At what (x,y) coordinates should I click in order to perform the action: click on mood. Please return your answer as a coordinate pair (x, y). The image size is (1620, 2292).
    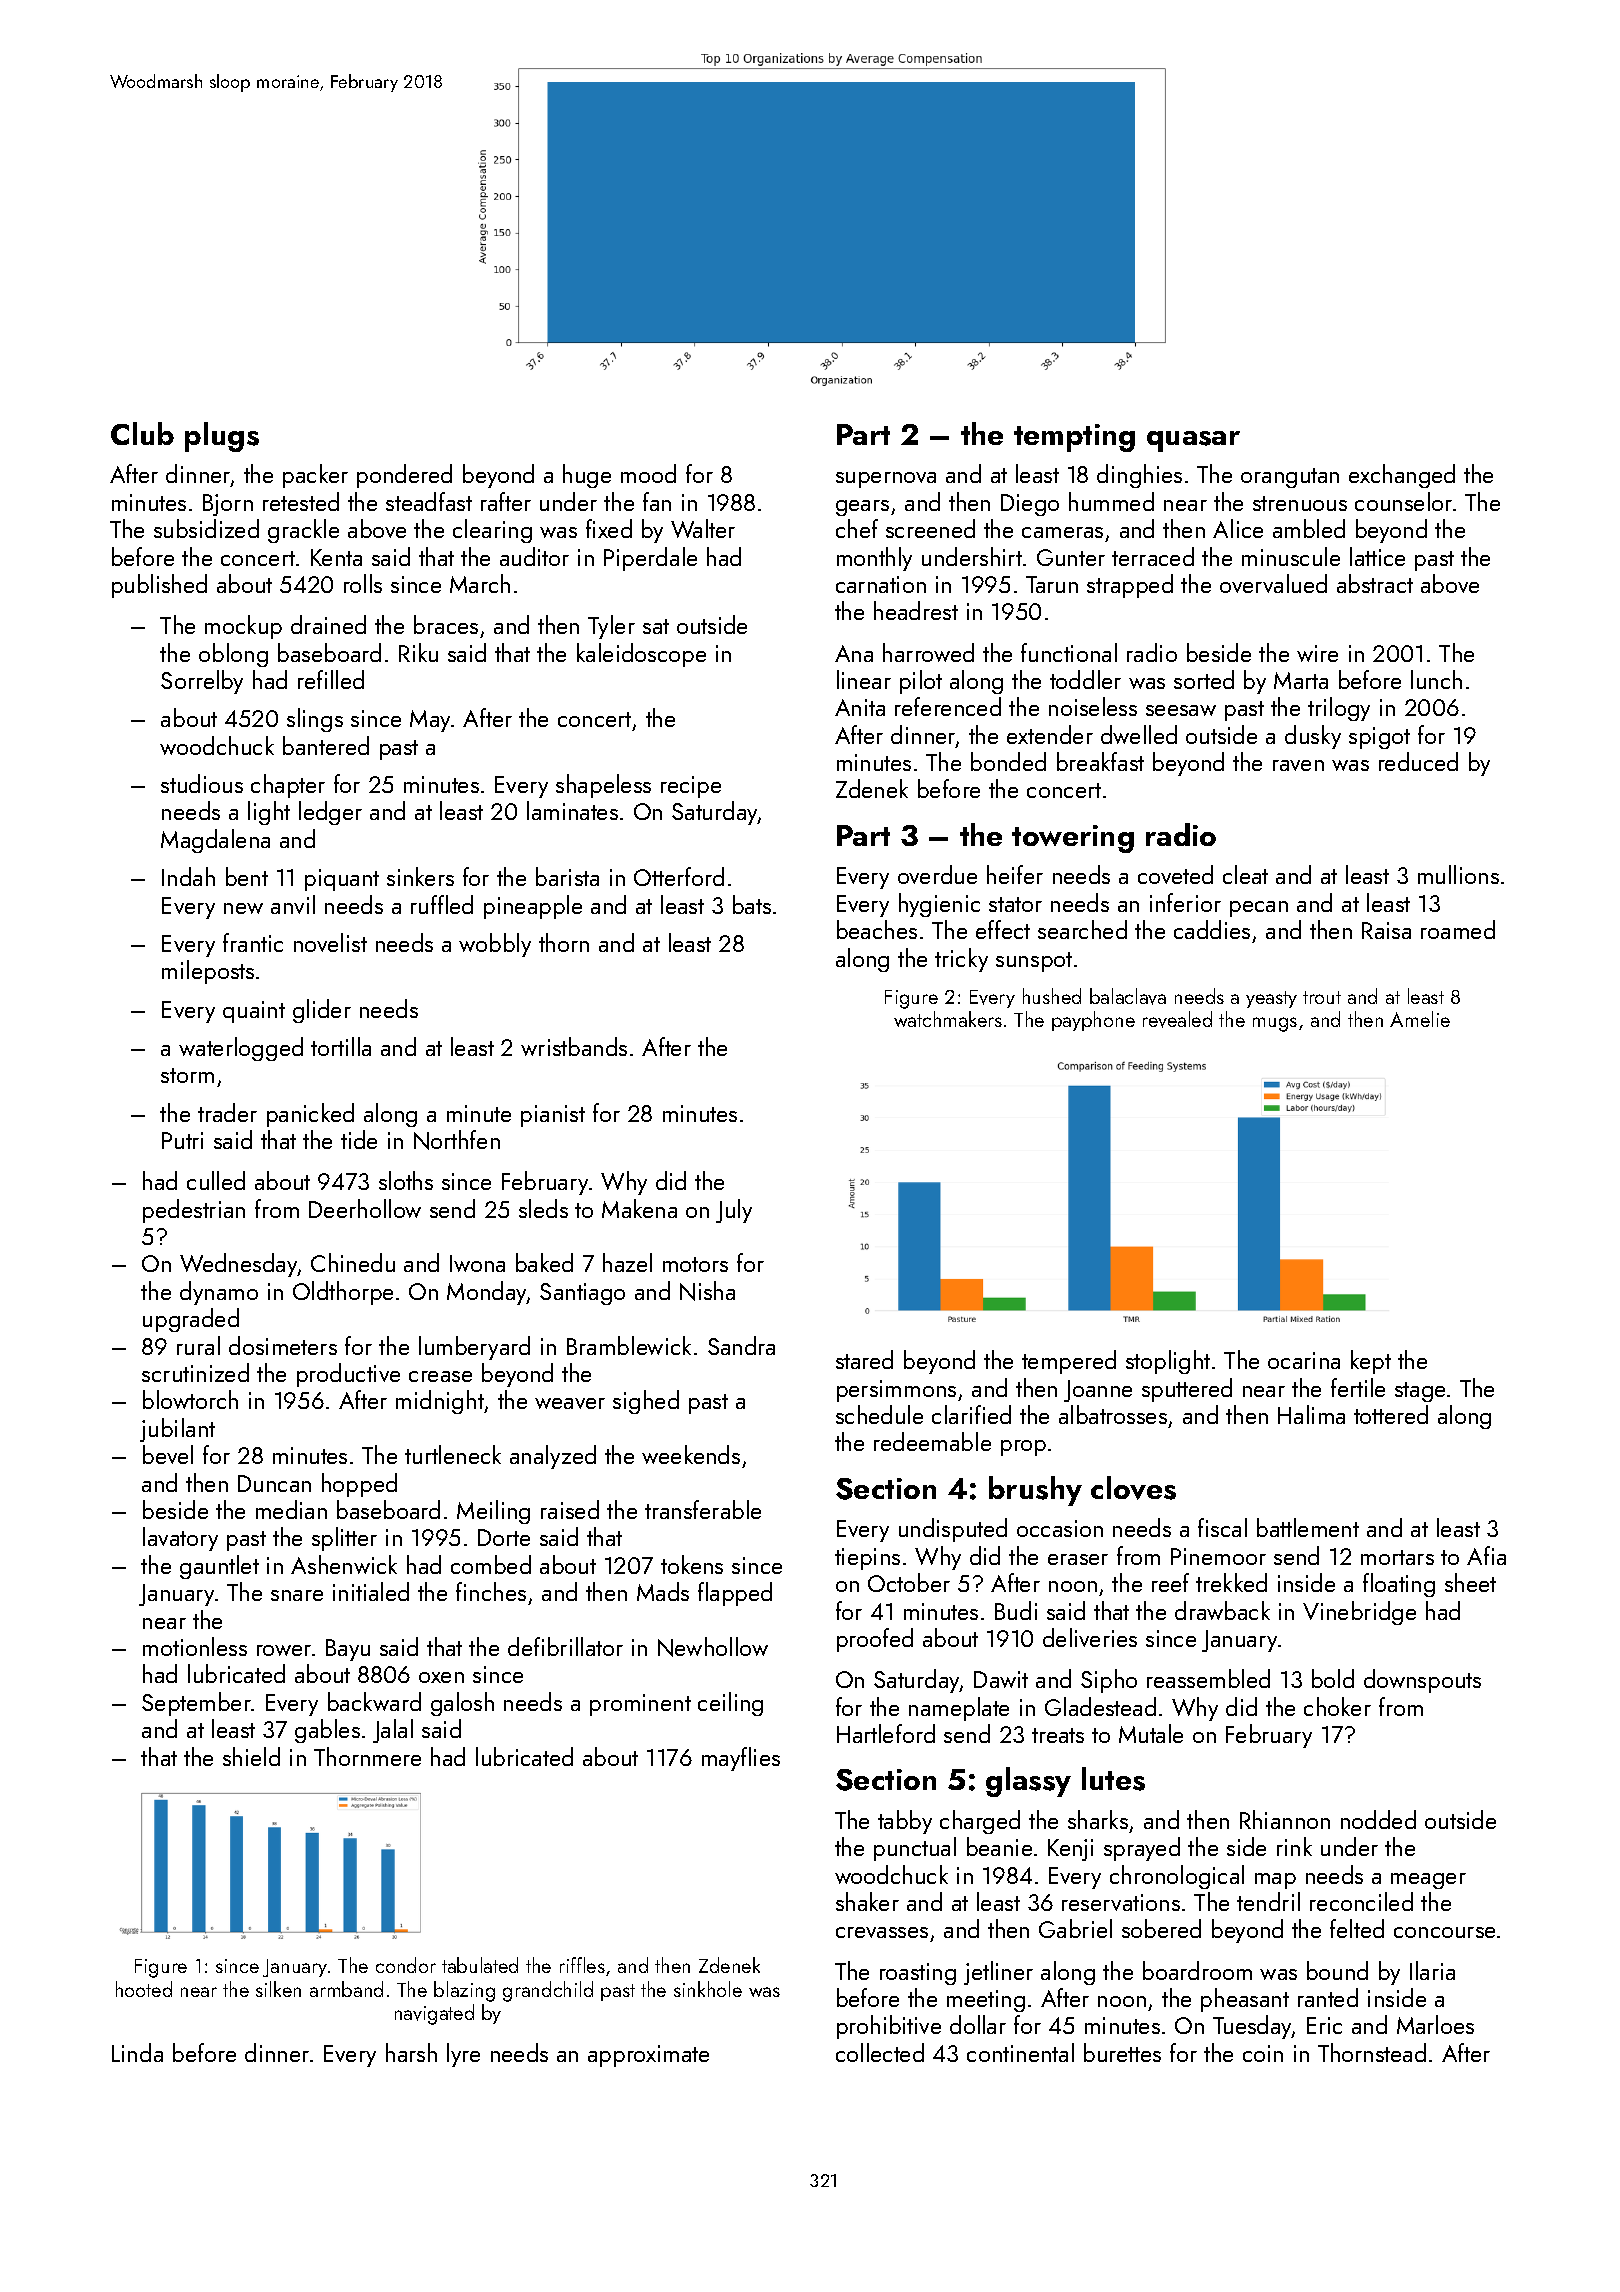
    Looking at the image, I should click on (648, 473).
